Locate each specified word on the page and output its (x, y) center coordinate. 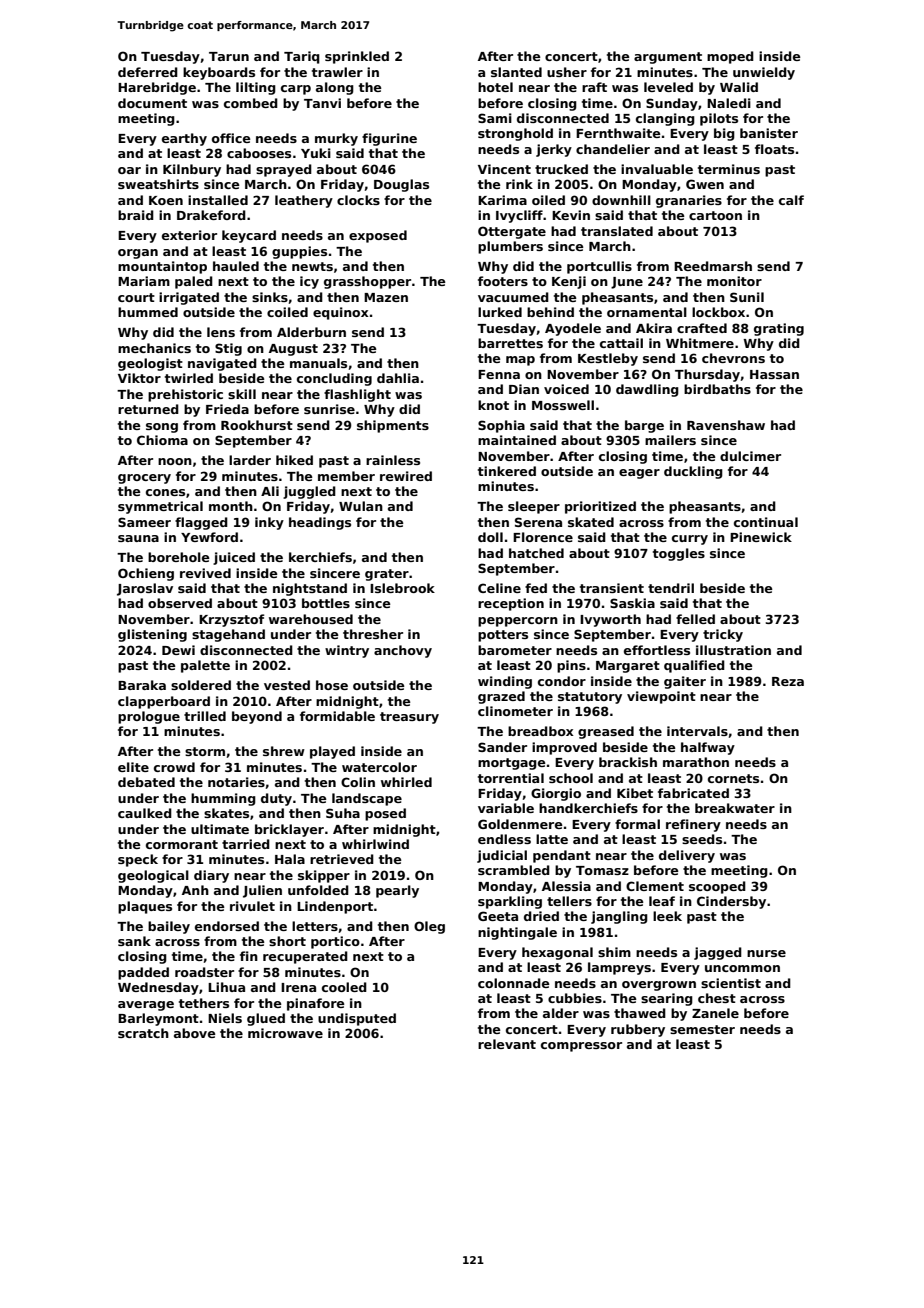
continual (766, 522)
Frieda (227, 409)
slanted (516, 72)
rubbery (638, 1030)
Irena (298, 987)
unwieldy (764, 73)
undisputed (357, 1019)
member (346, 476)
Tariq (302, 57)
